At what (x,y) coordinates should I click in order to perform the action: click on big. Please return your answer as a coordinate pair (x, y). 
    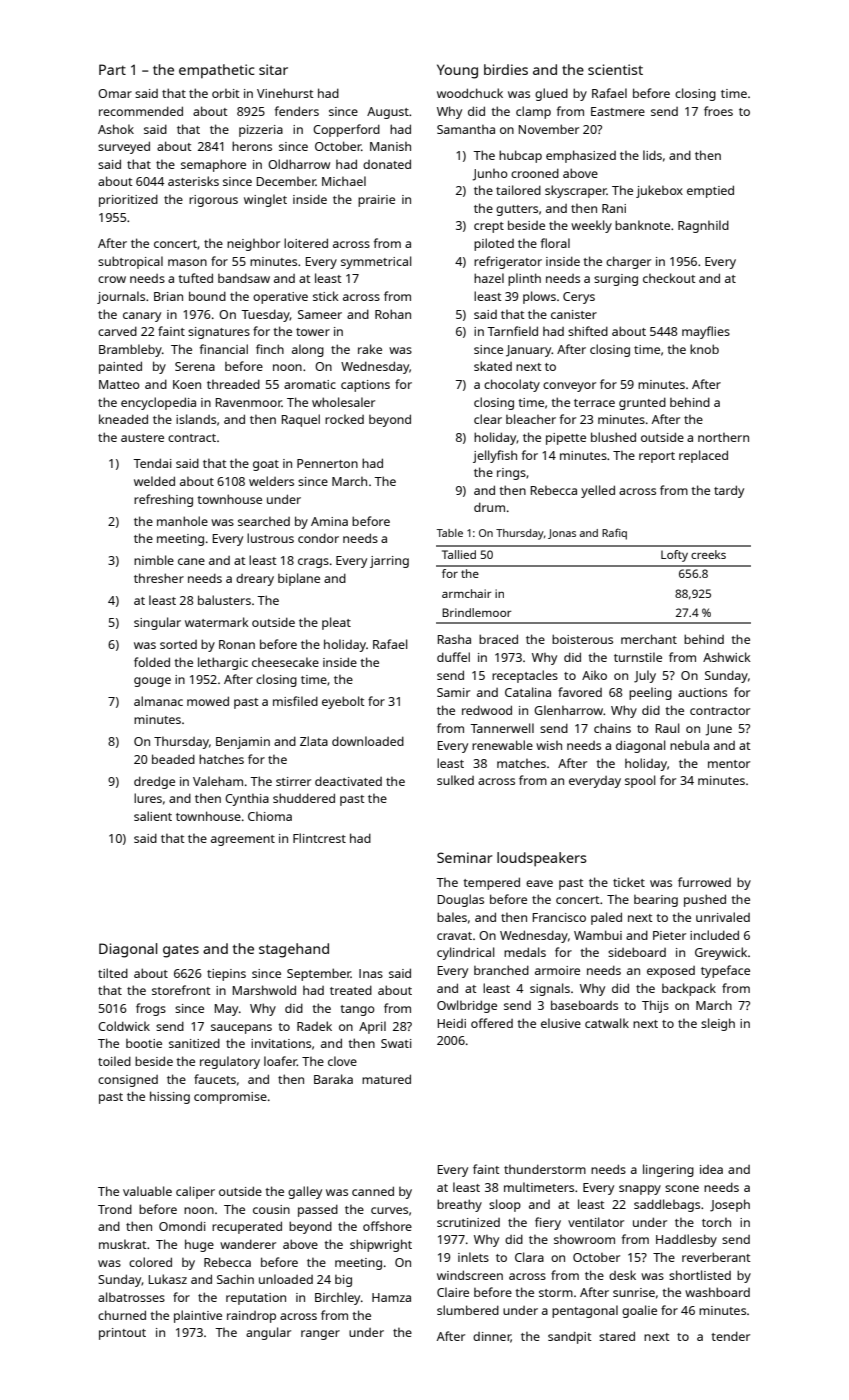
    Looking at the image, I should click on (343, 1281).
